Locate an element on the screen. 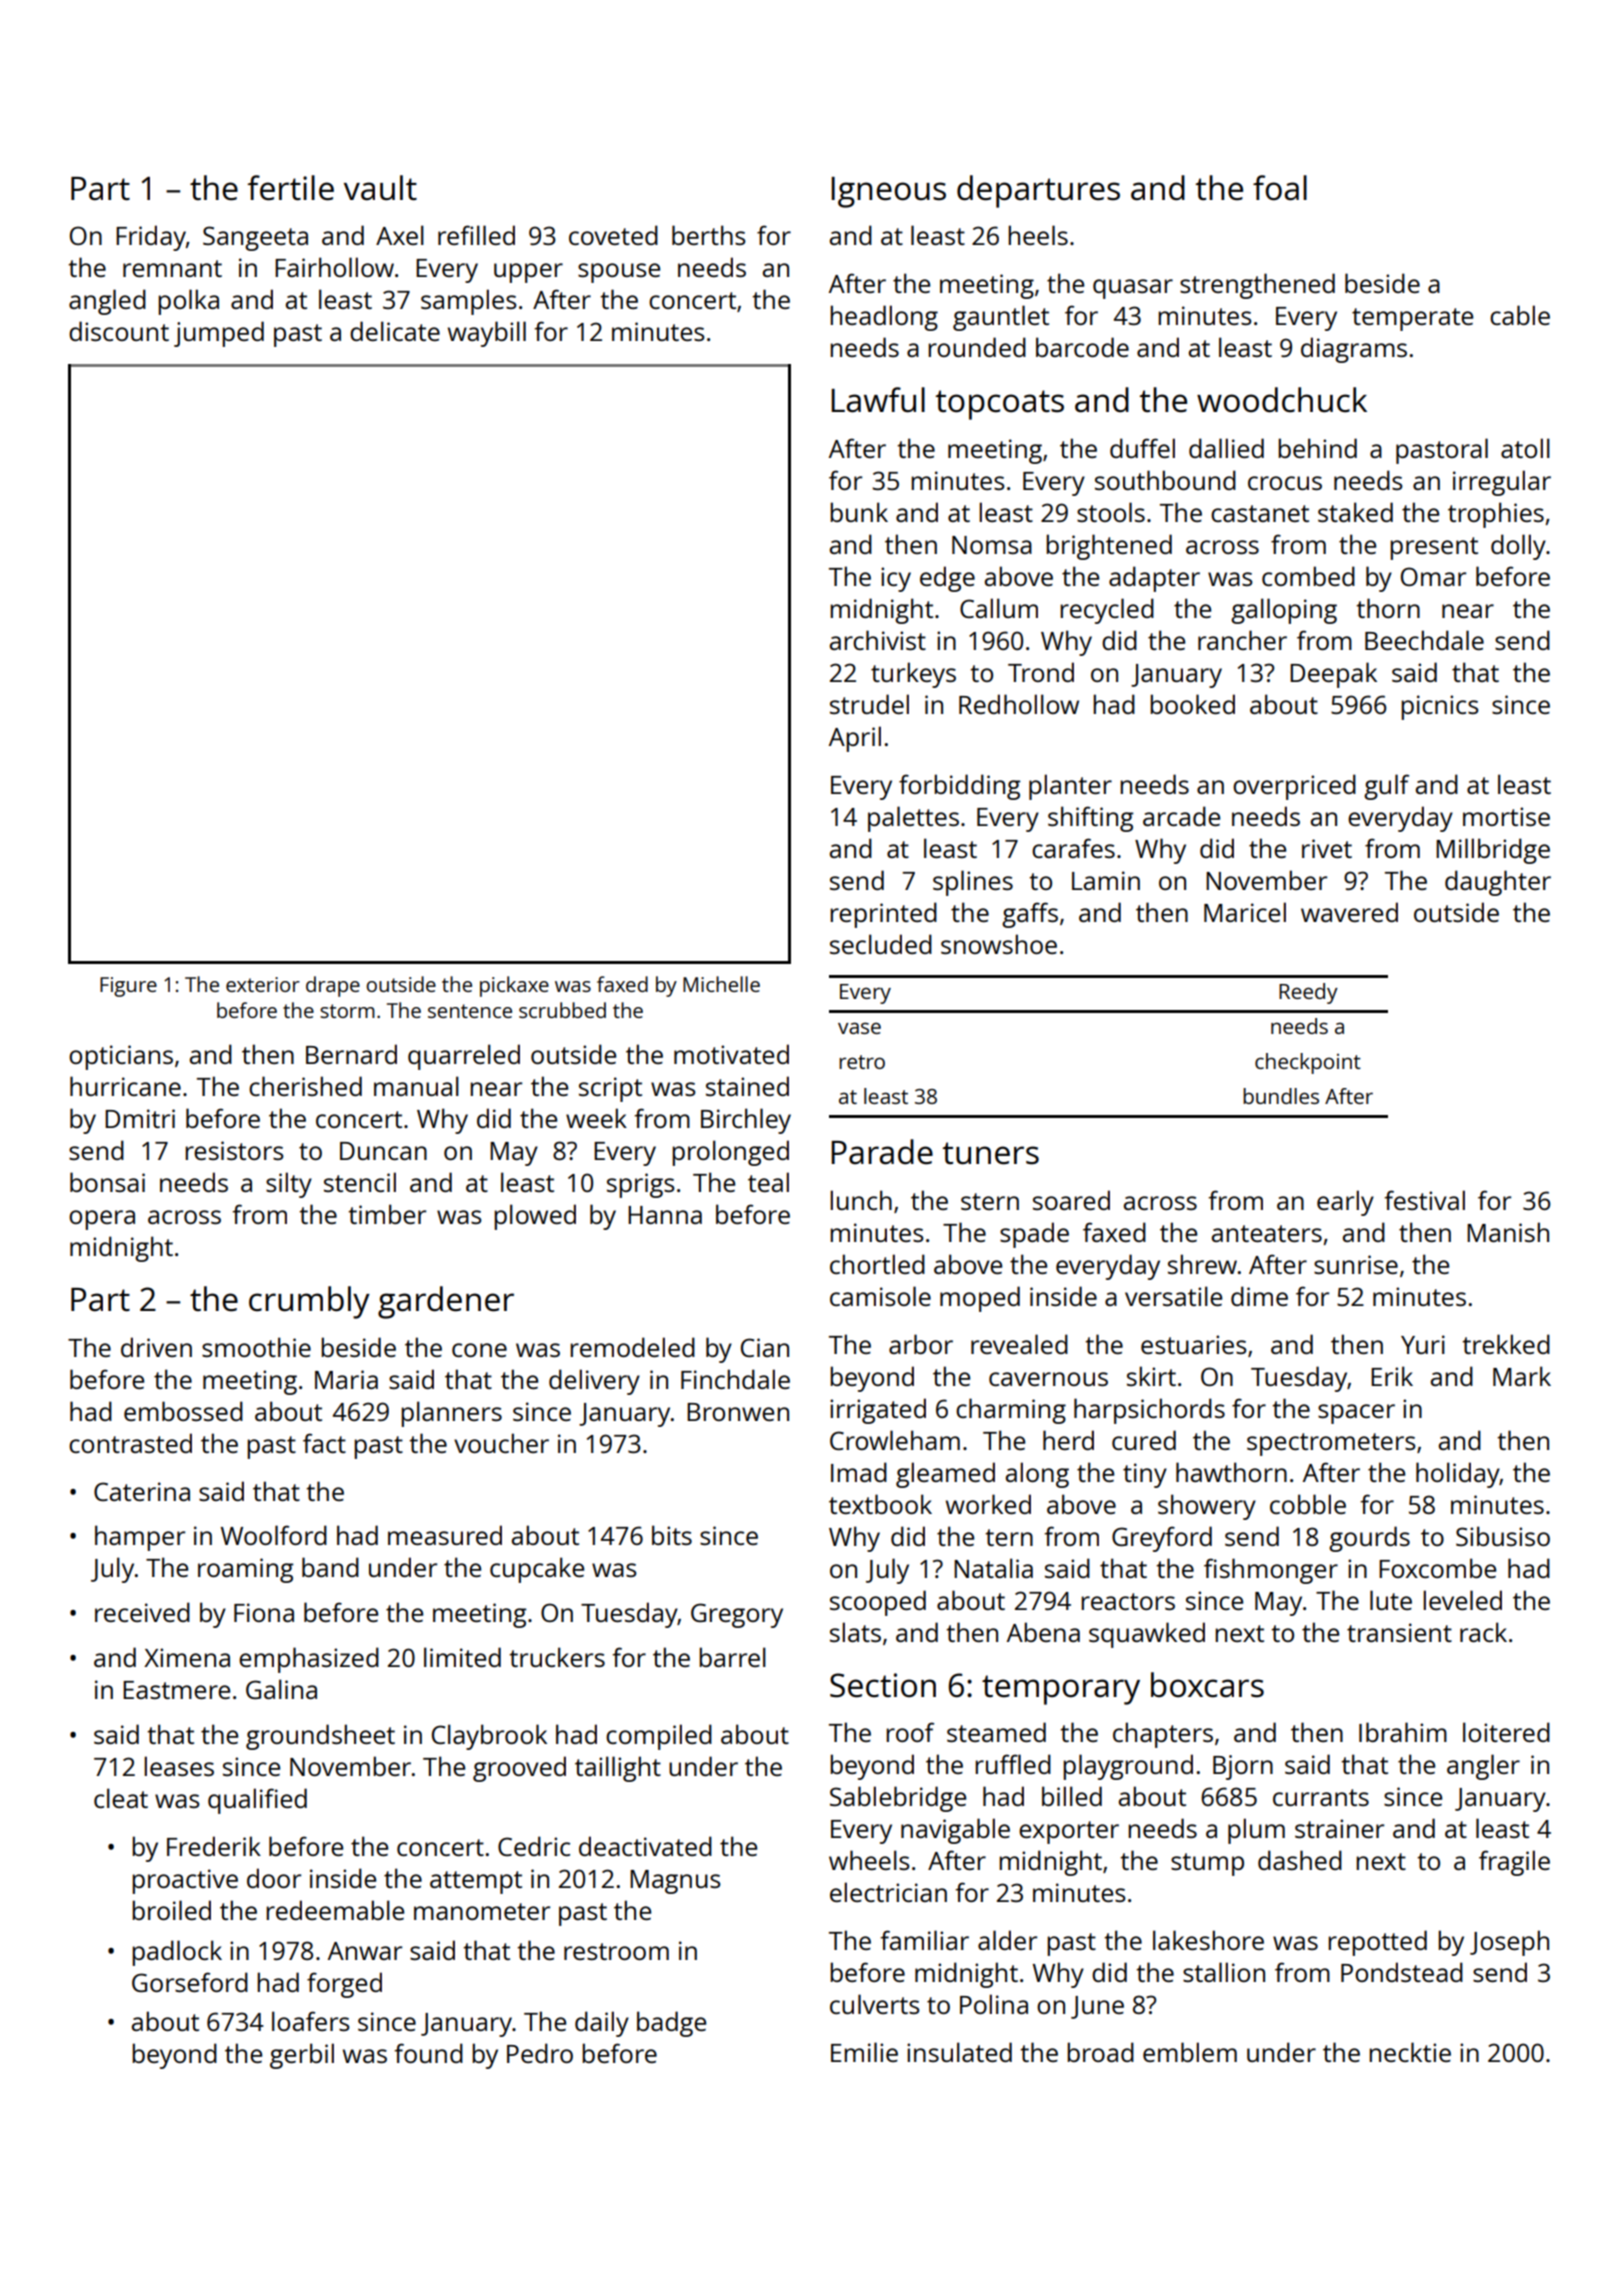 Image resolution: width=1620 pixels, height=2292 pixels. ruffled is located at coordinates (1013, 1764).
